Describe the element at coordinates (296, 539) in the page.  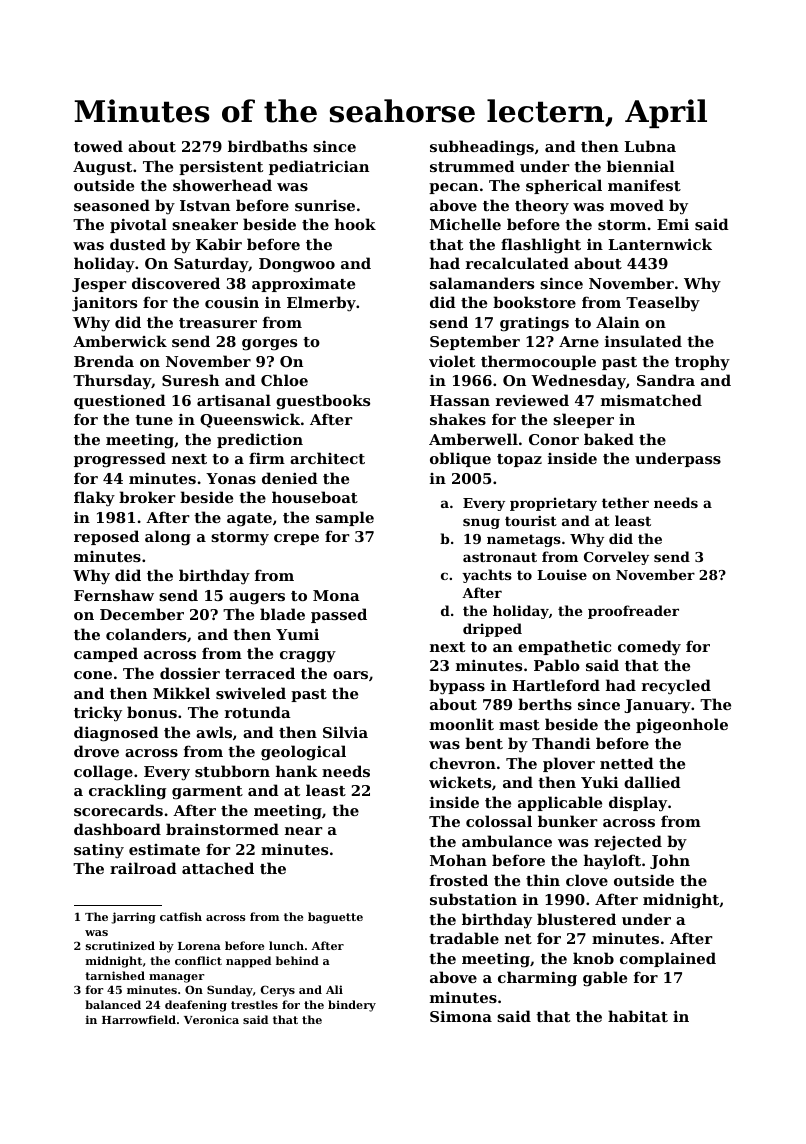
I see `crepe` at that location.
